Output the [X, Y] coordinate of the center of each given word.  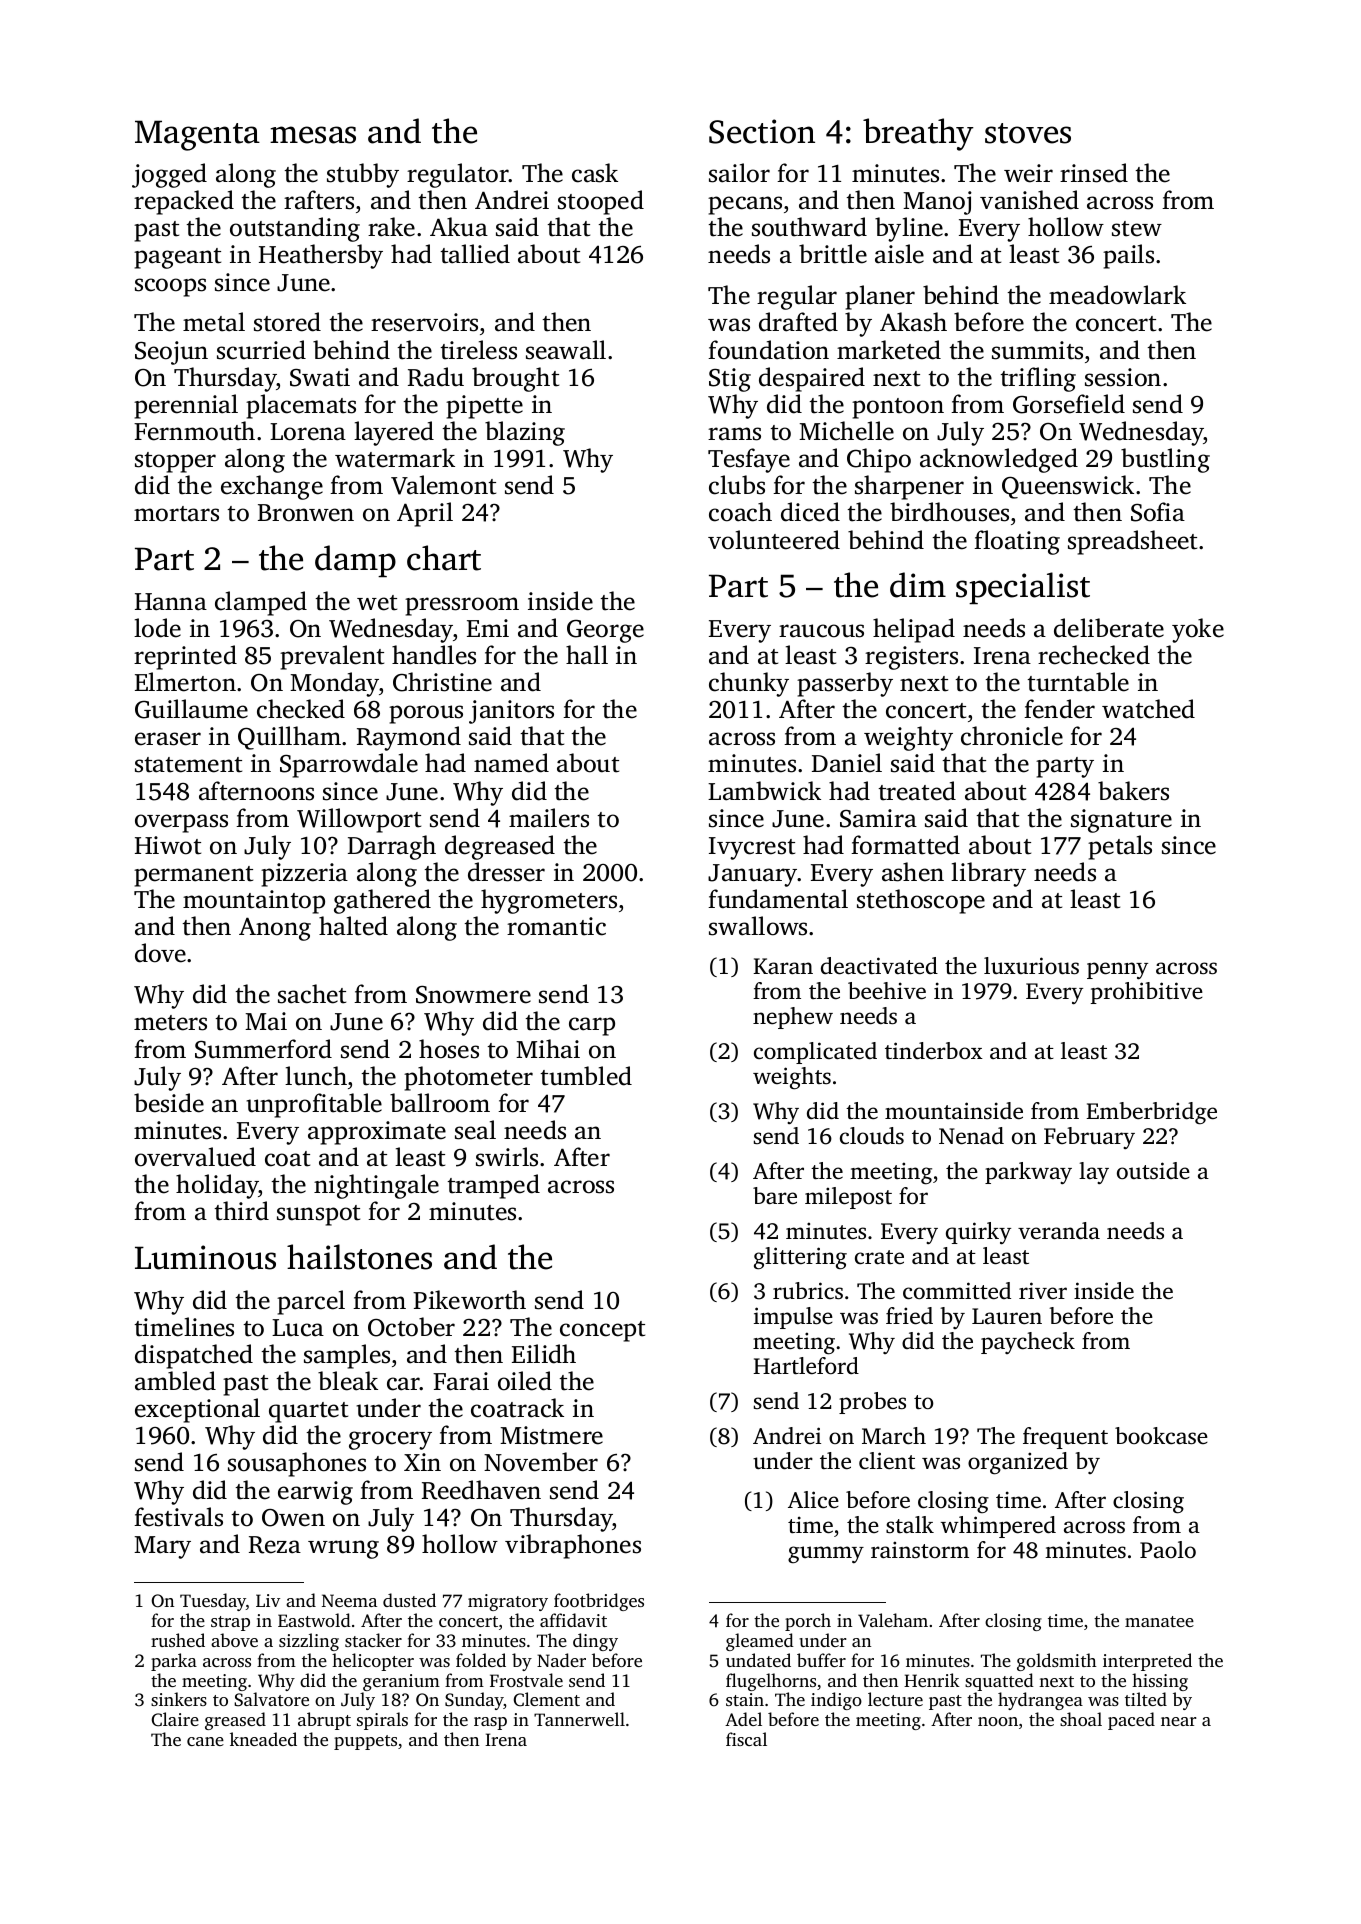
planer [880, 297]
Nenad [971, 1136]
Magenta [197, 135]
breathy [918, 134]
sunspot [318, 1215]
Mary [162, 1547]
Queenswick [1068, 487]
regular [797, 297]
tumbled [586, 1076]
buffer [821, 1660]
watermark [395, 458]
